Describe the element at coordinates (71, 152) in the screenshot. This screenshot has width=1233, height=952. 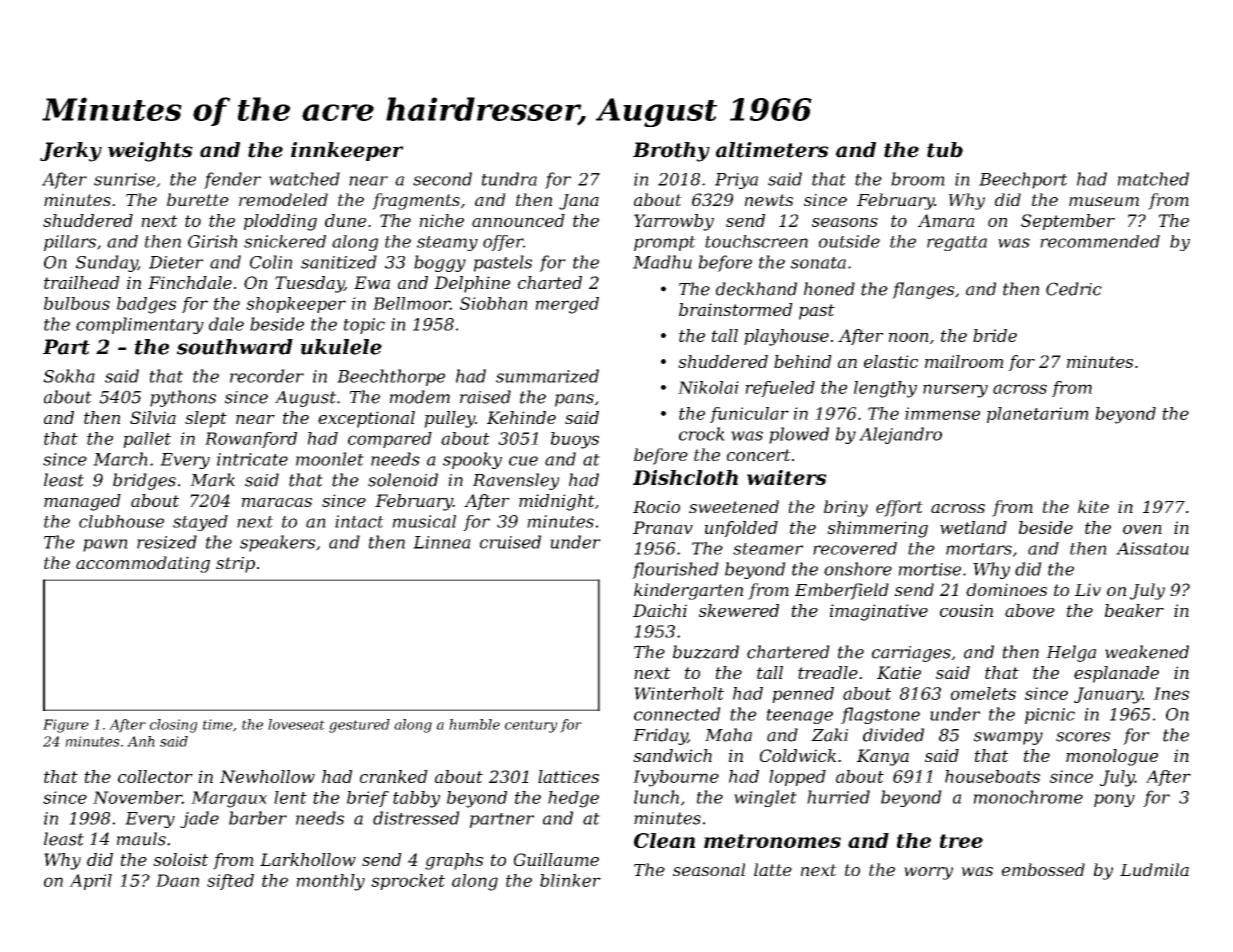
I see `Jerky` at that location.
